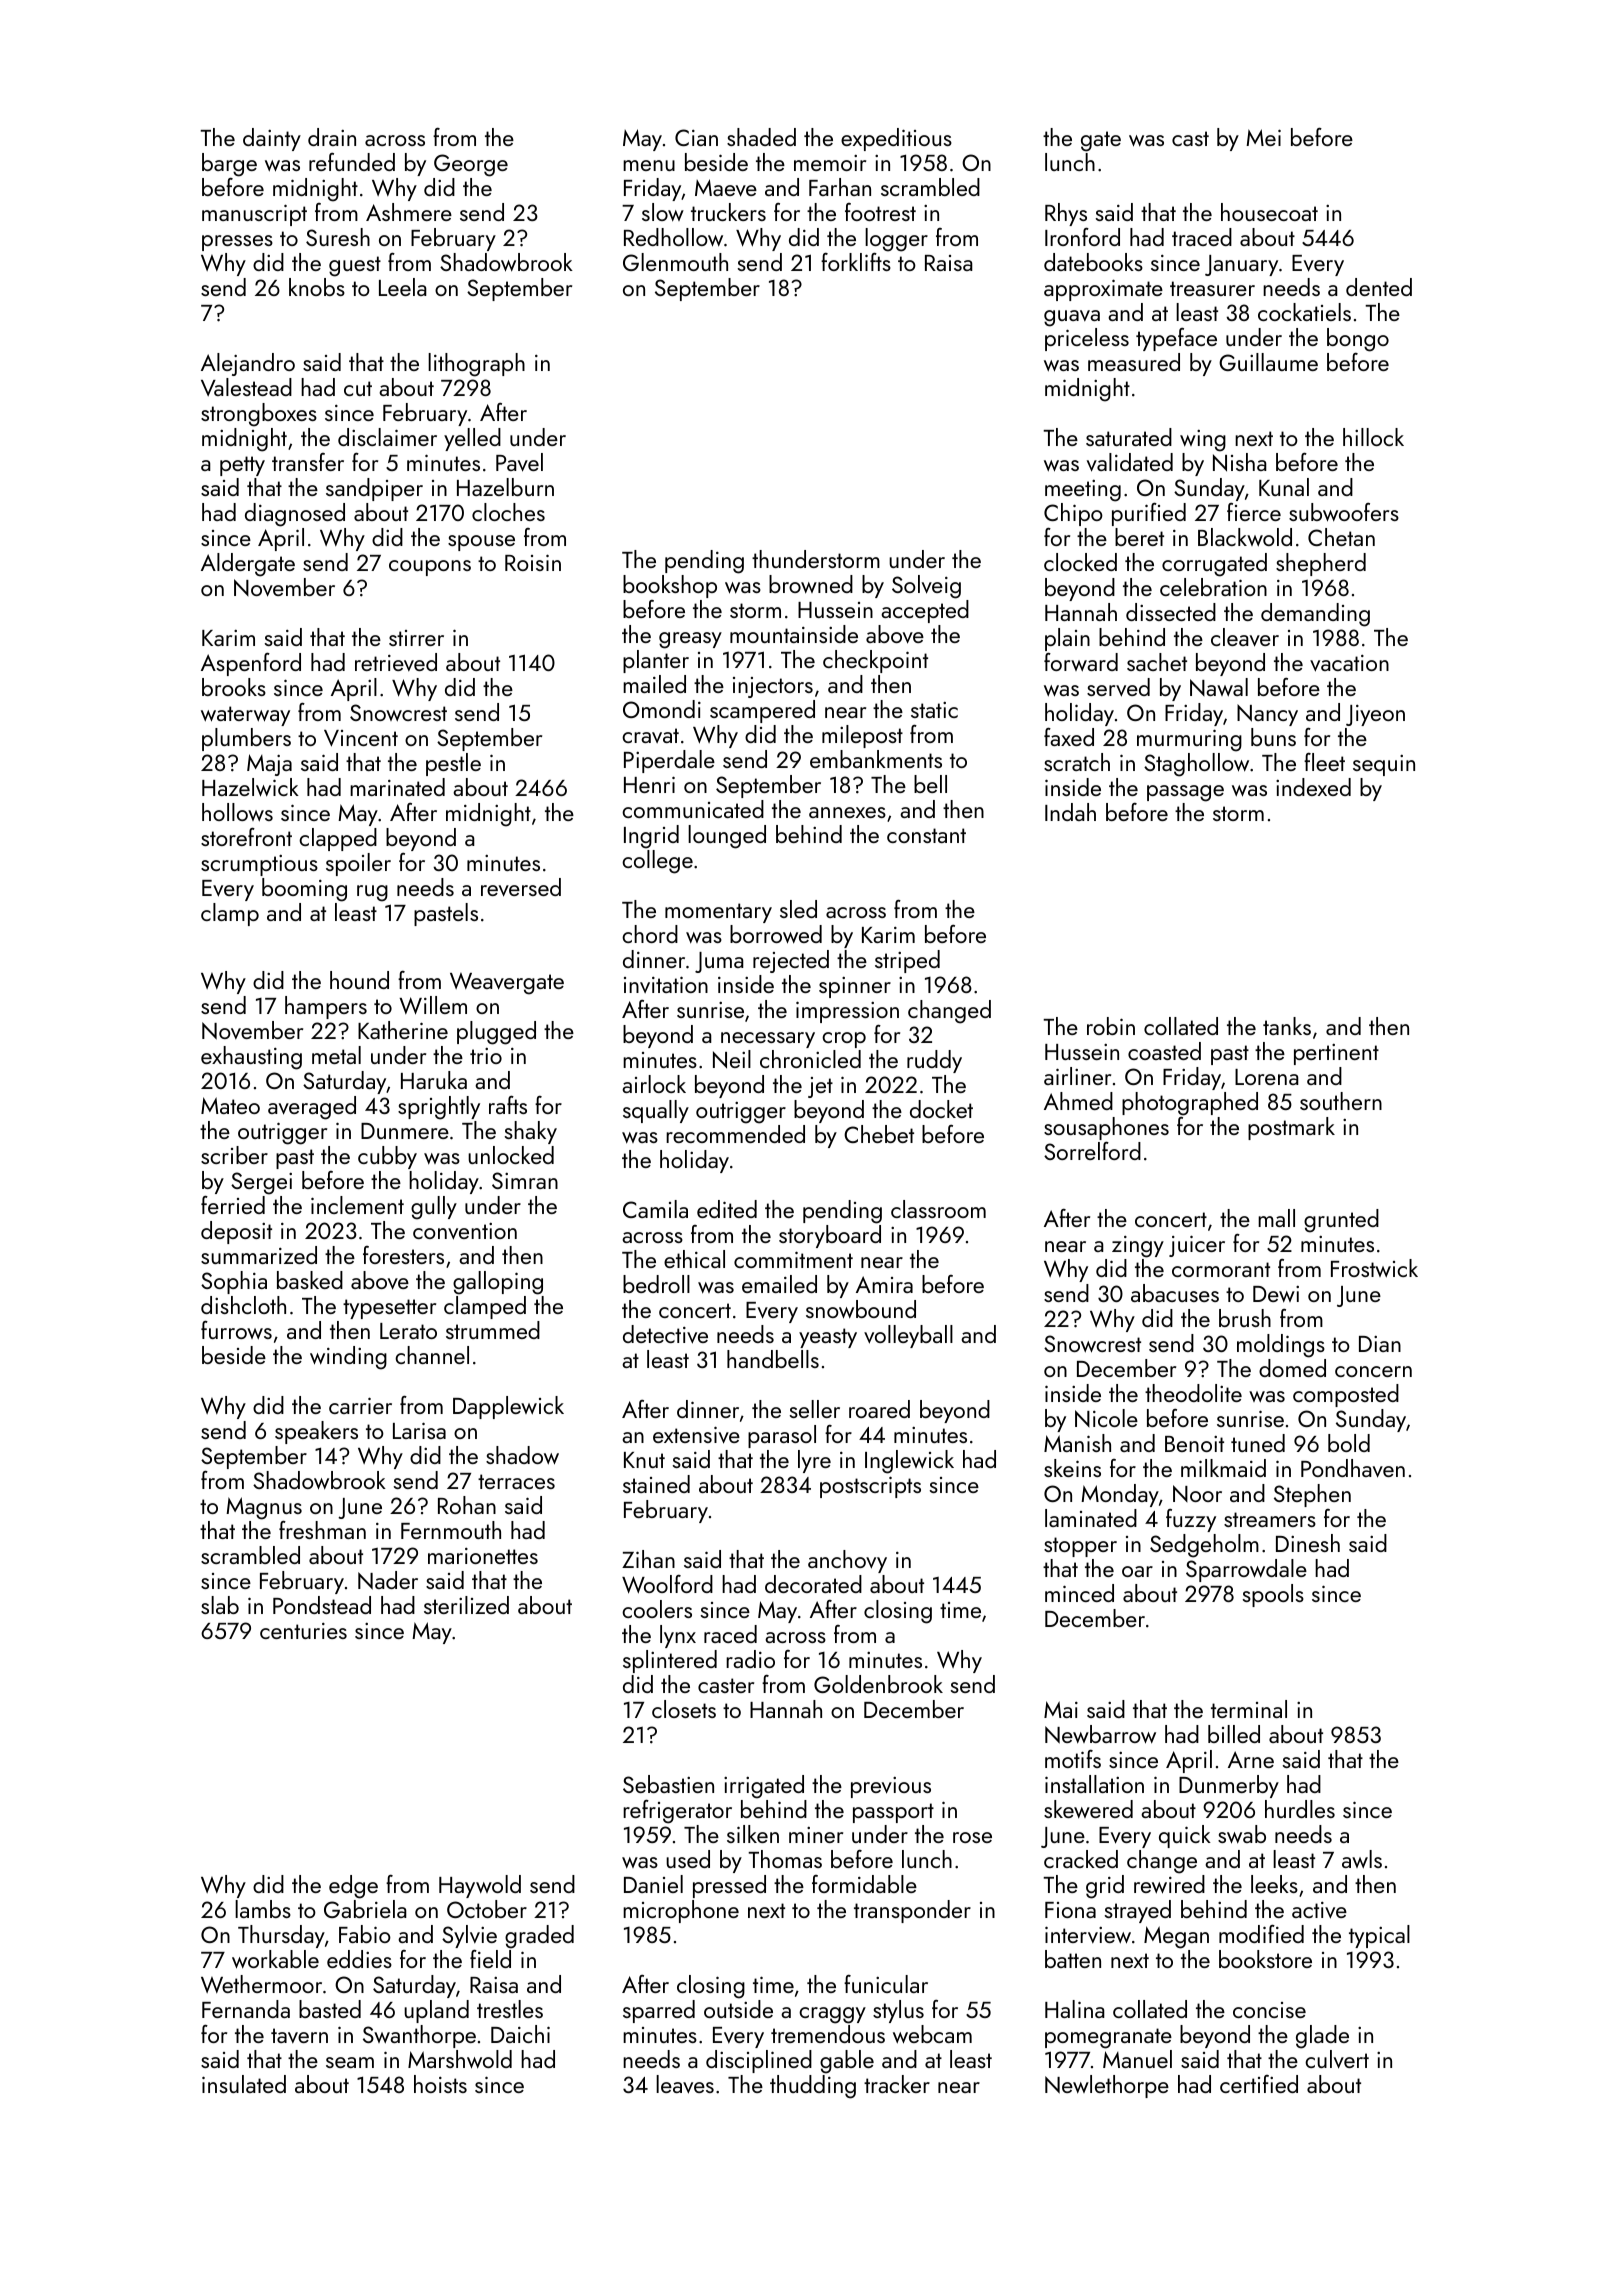  What do you see at coordinates (1175, 1293) in the image?
I see `abacuses` at bounding box center [1175, 1293].
